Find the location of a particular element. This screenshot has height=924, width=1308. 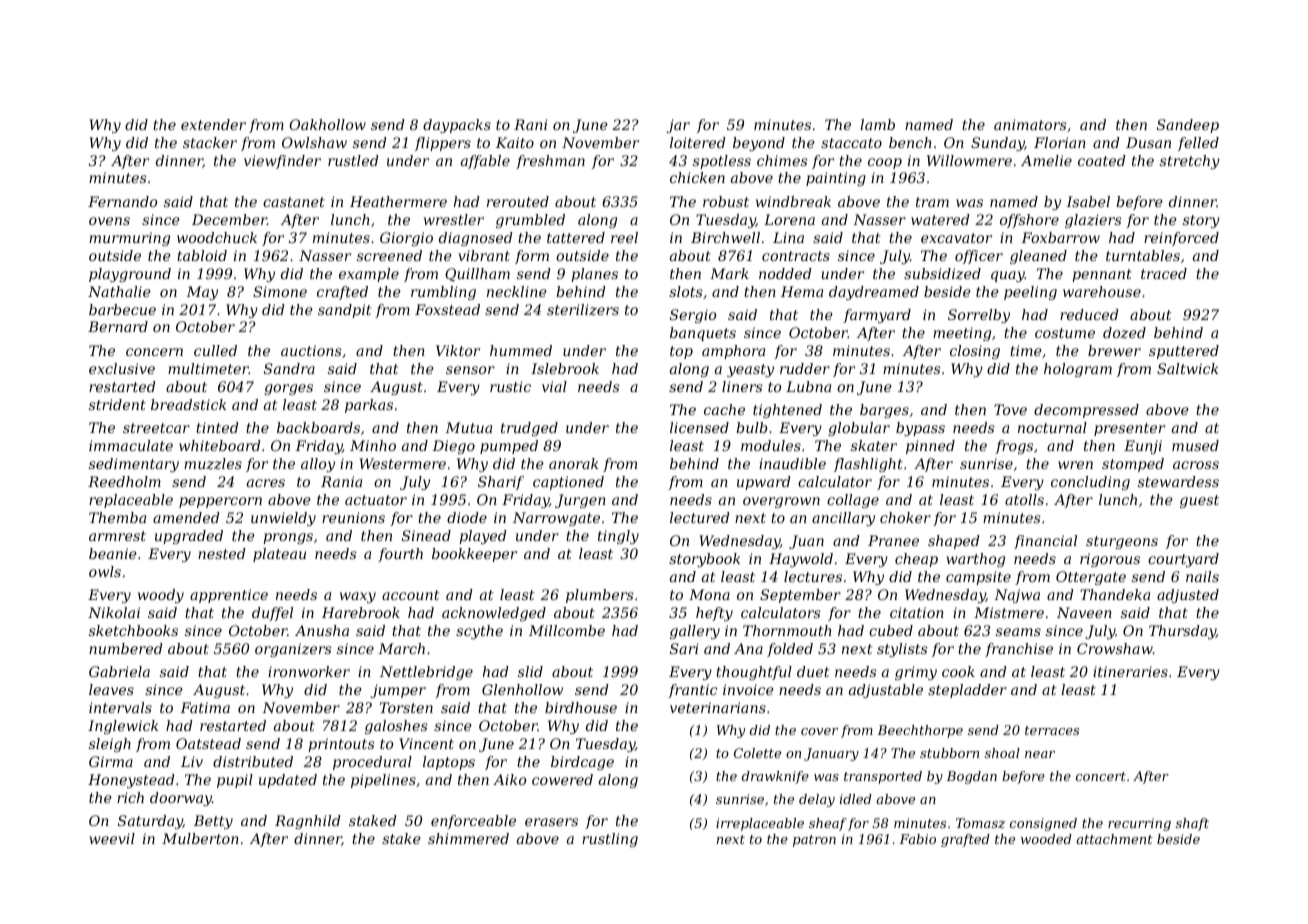

prongs is located at coordinates (288, 538).
